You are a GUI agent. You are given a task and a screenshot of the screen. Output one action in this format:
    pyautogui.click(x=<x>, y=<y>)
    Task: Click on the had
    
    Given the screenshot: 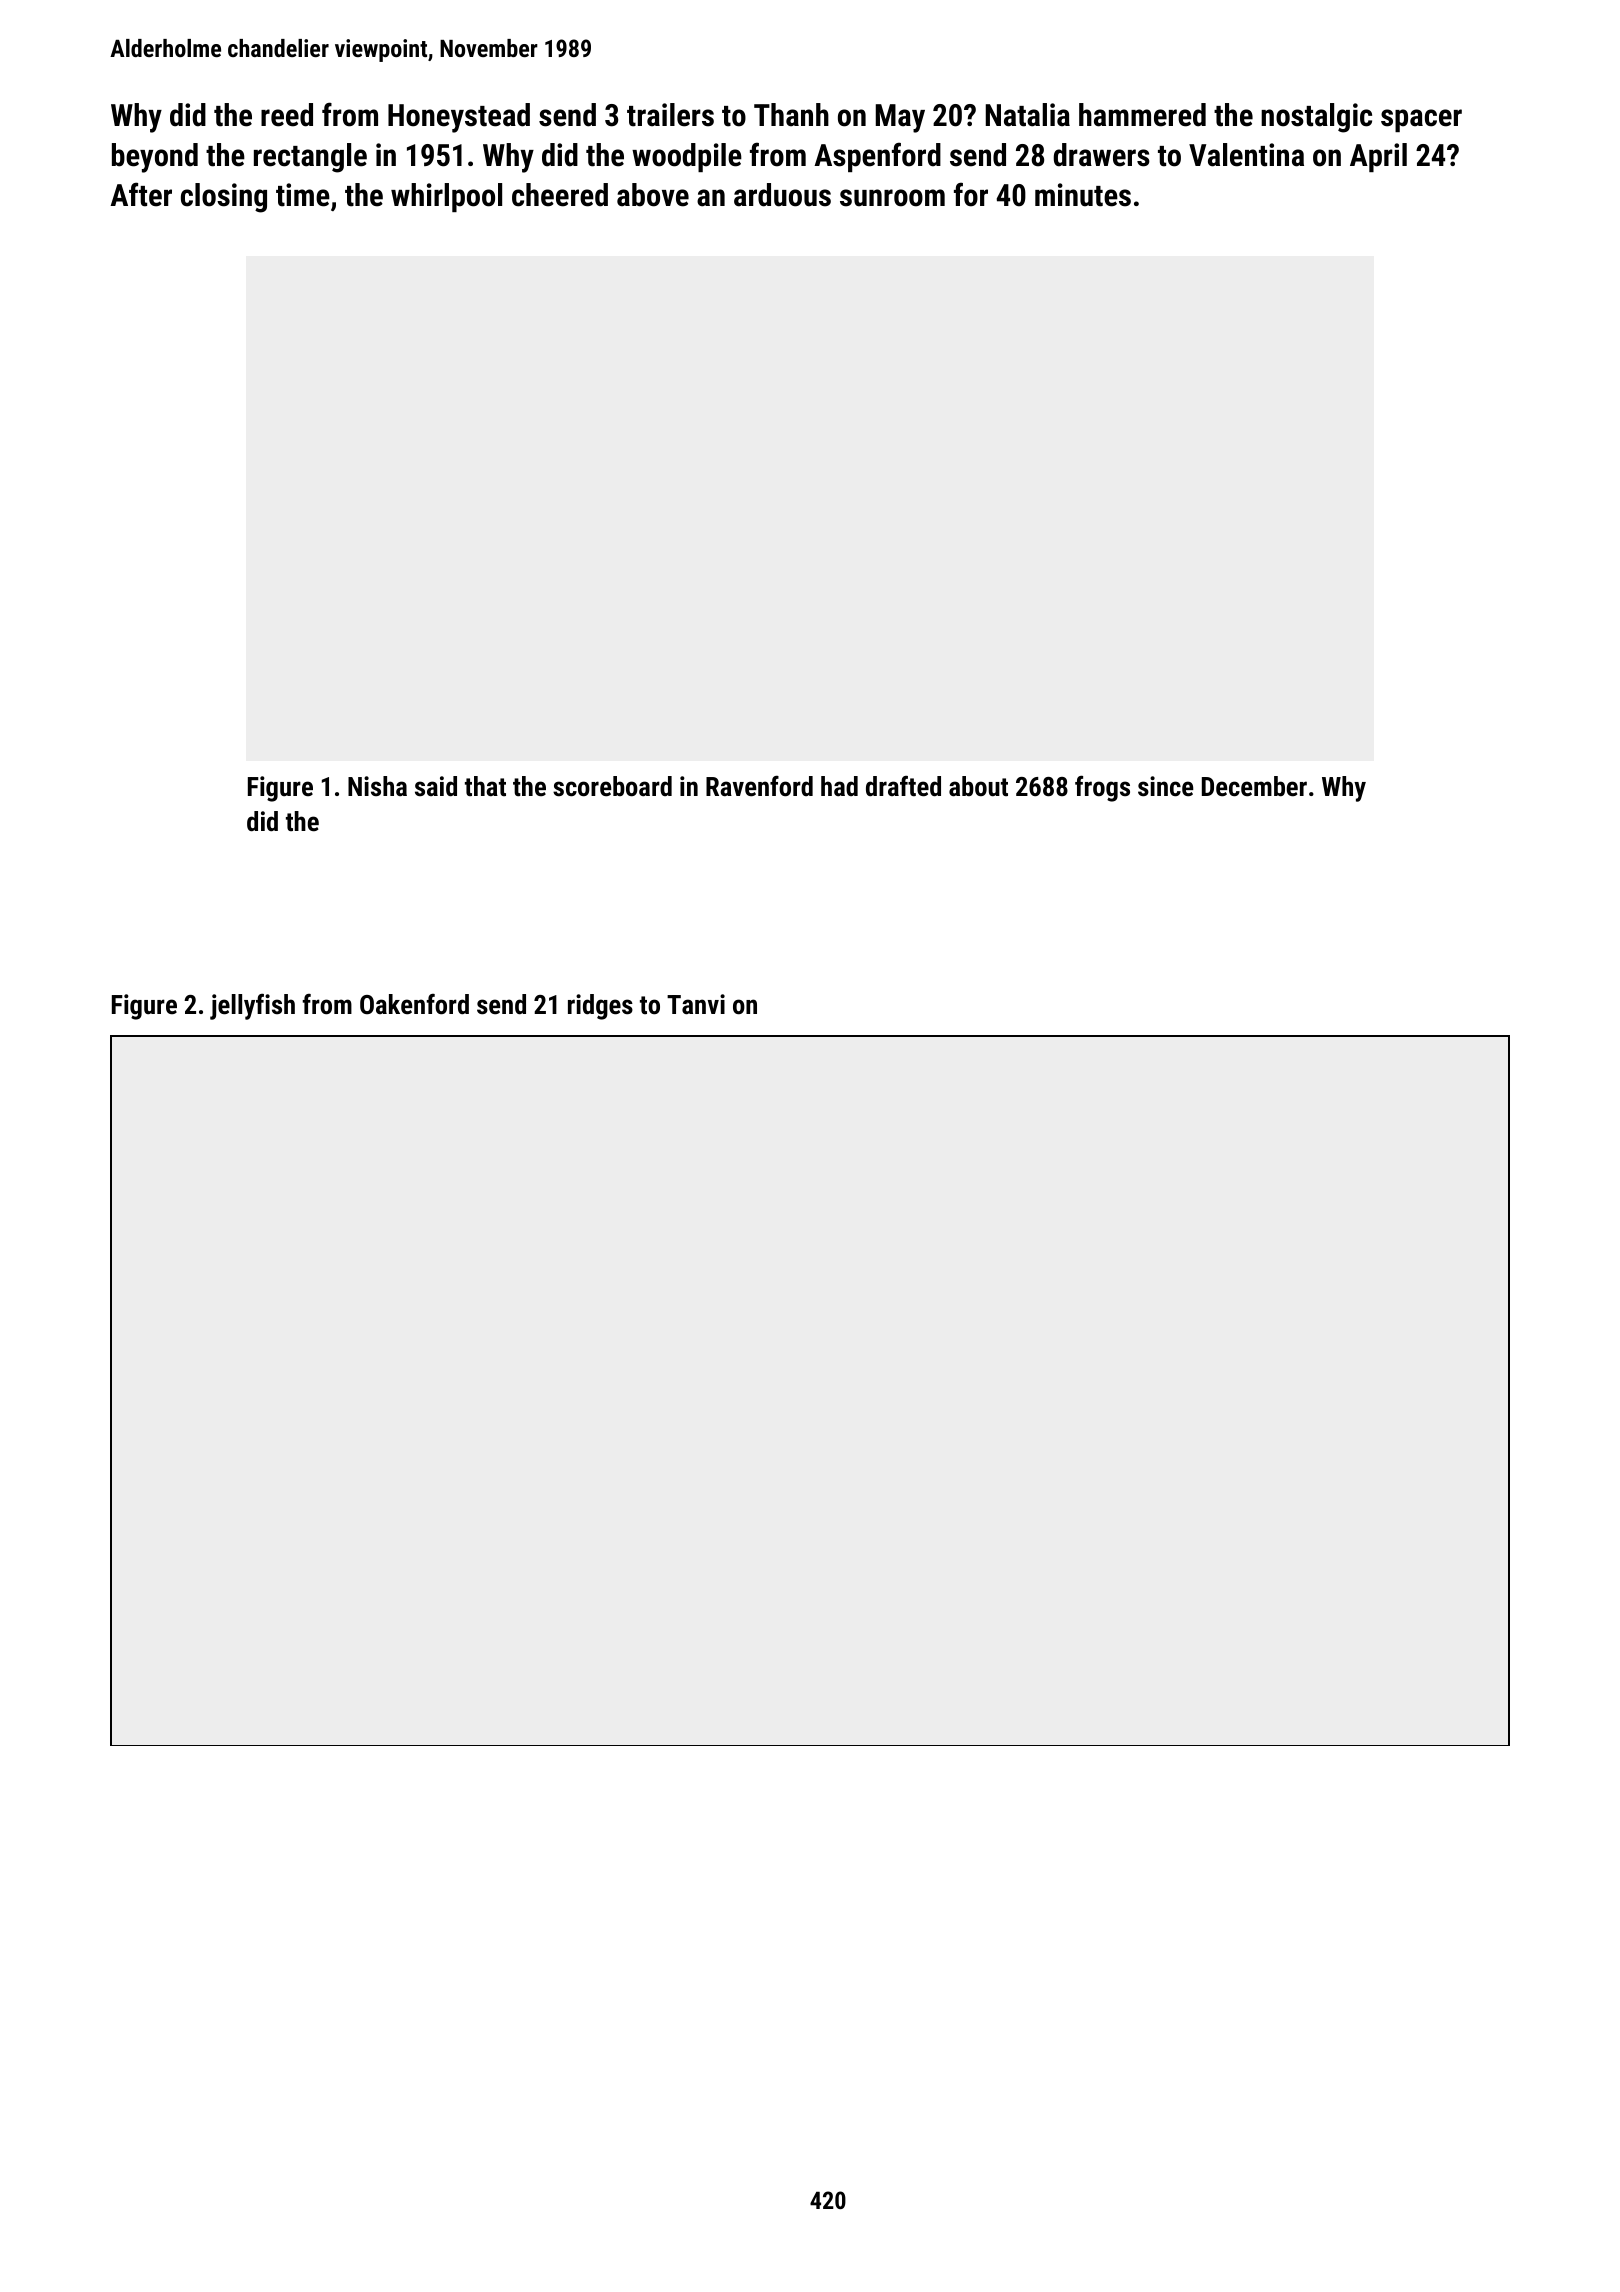 What is the action you would take?
    pyautogui.click(x=839, y=786)
